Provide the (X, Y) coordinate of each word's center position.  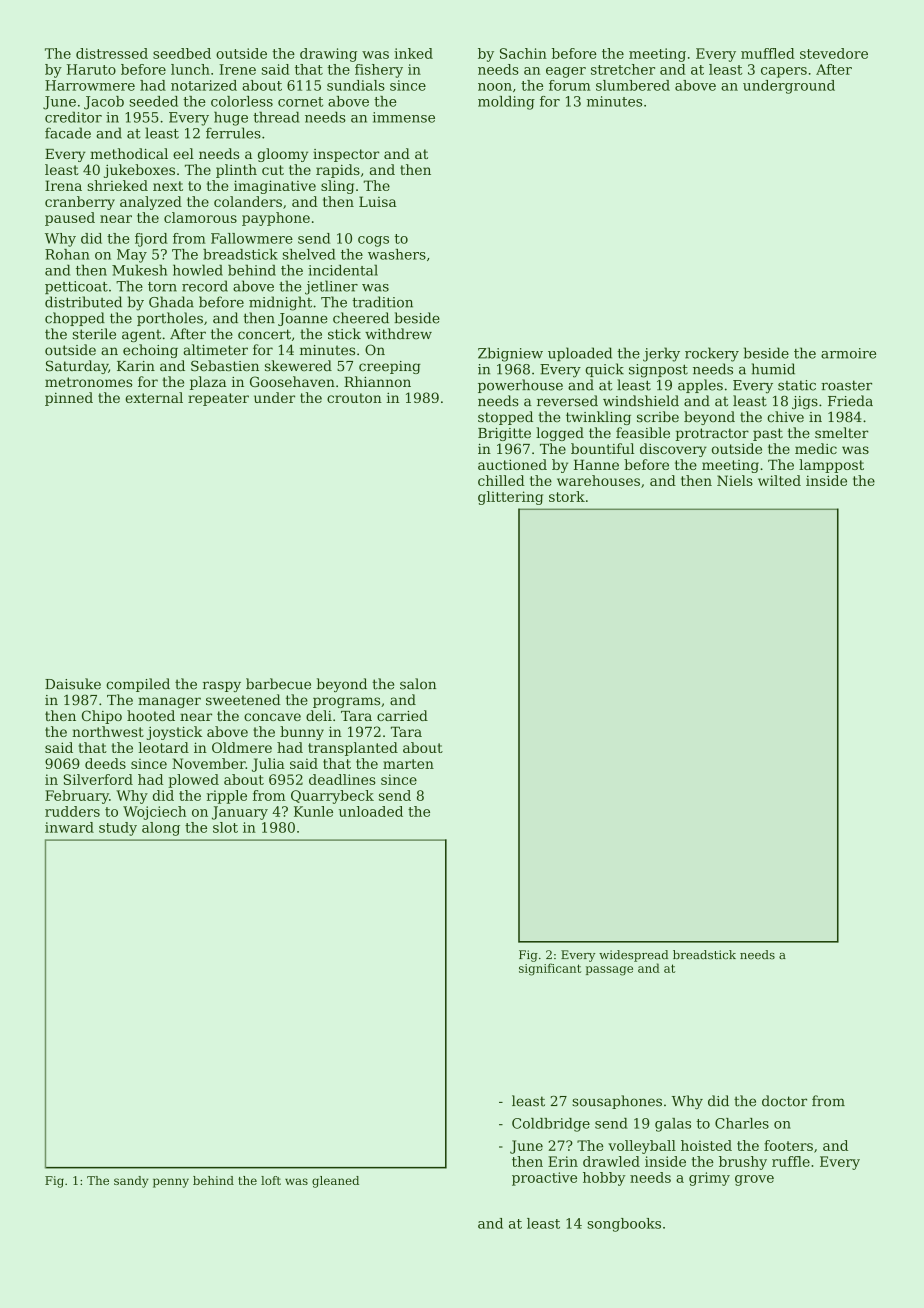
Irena (63, 185)
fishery (379, 71)
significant (550, 969)
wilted (779, 480)
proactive (544, 1179)
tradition (382, 302)
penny (171, 1183)
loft (271, 1180)
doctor (784, 1101)
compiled (138, 685)
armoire (848, 353)
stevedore (834, 53)
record (205, 286)
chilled (501, 480)
